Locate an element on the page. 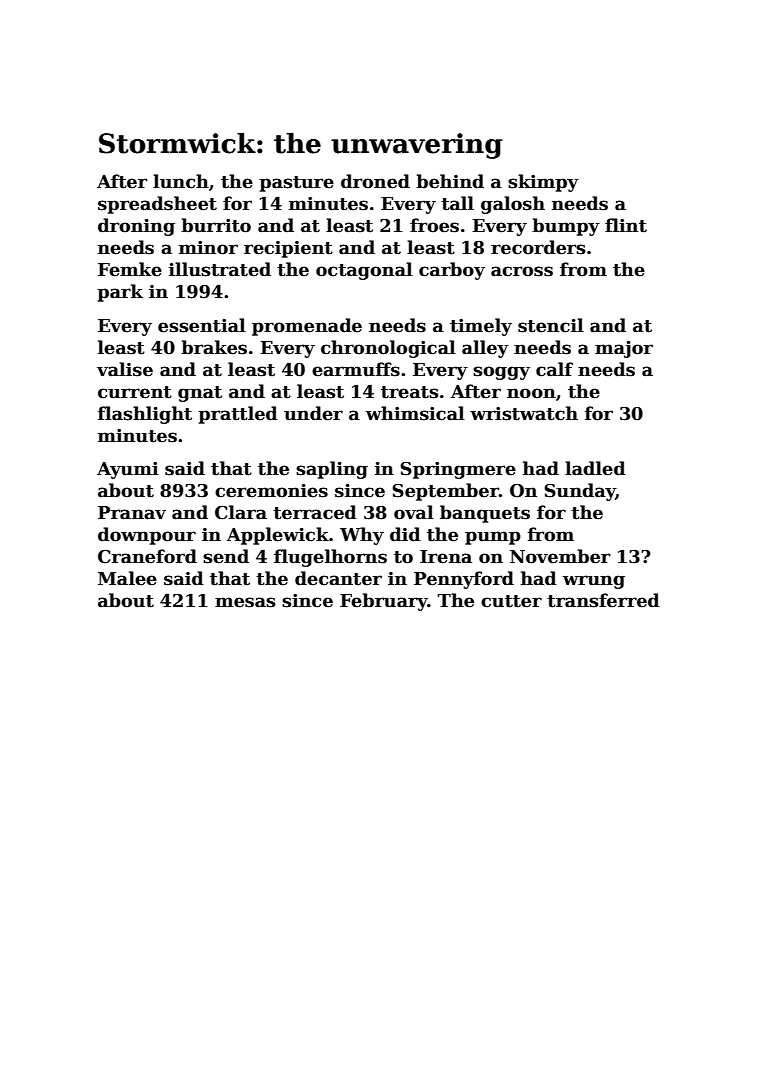  transferred is located at coordinates (603, 600).
